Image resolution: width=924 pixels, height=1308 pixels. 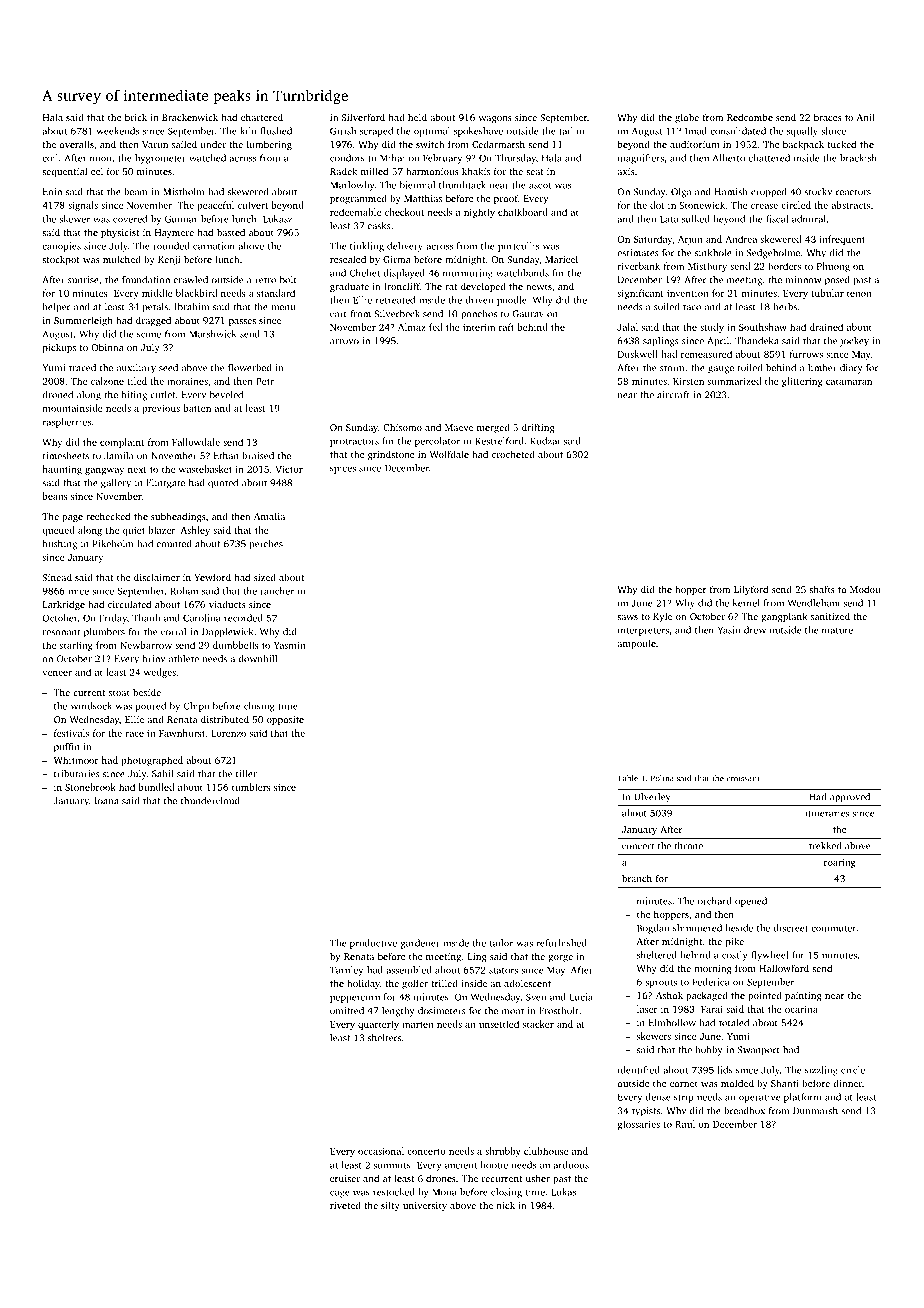 I want to click on omitted, so click(x=347, y=1011).
